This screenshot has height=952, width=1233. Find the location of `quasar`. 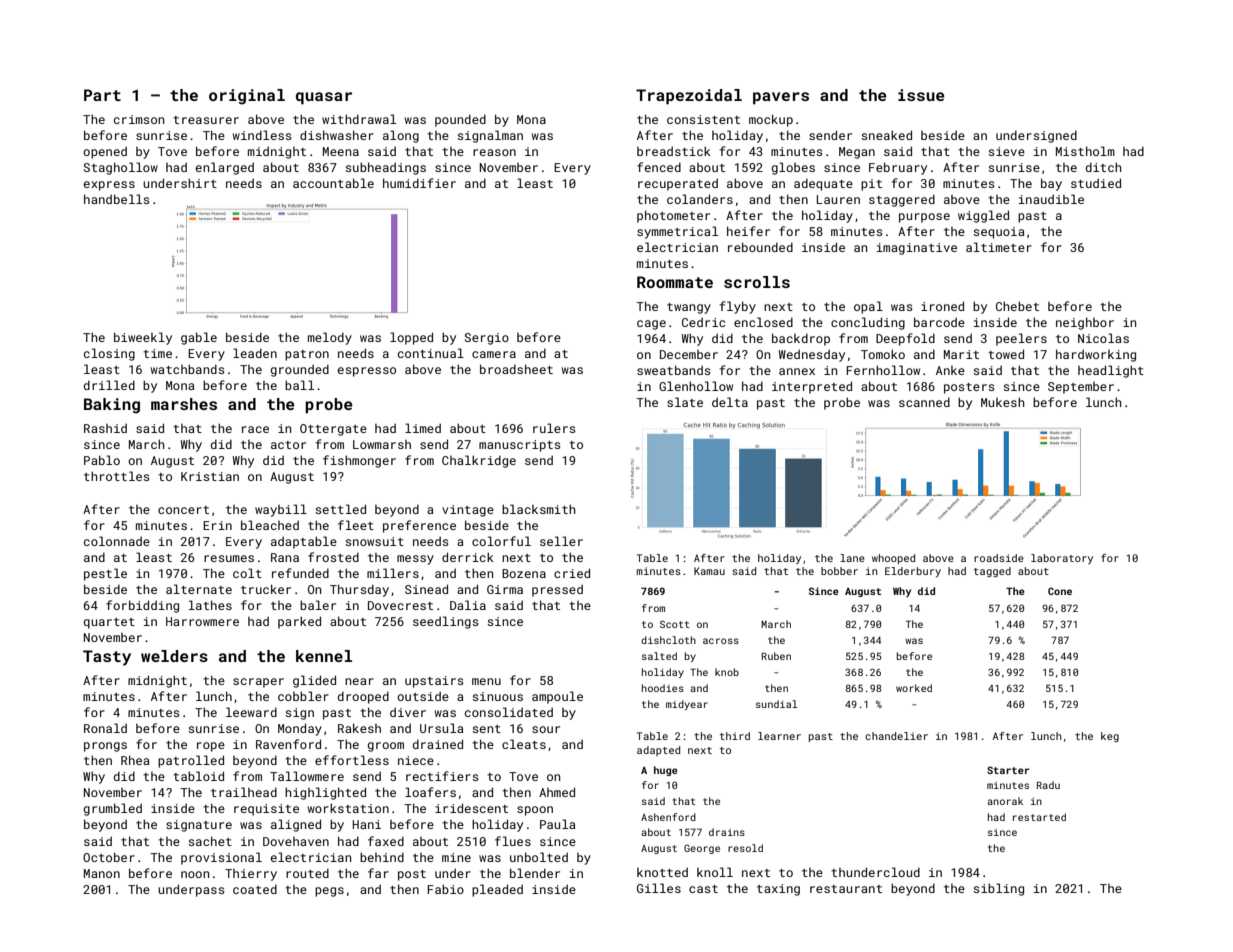

quasar is located at coordinates (324, 98).
